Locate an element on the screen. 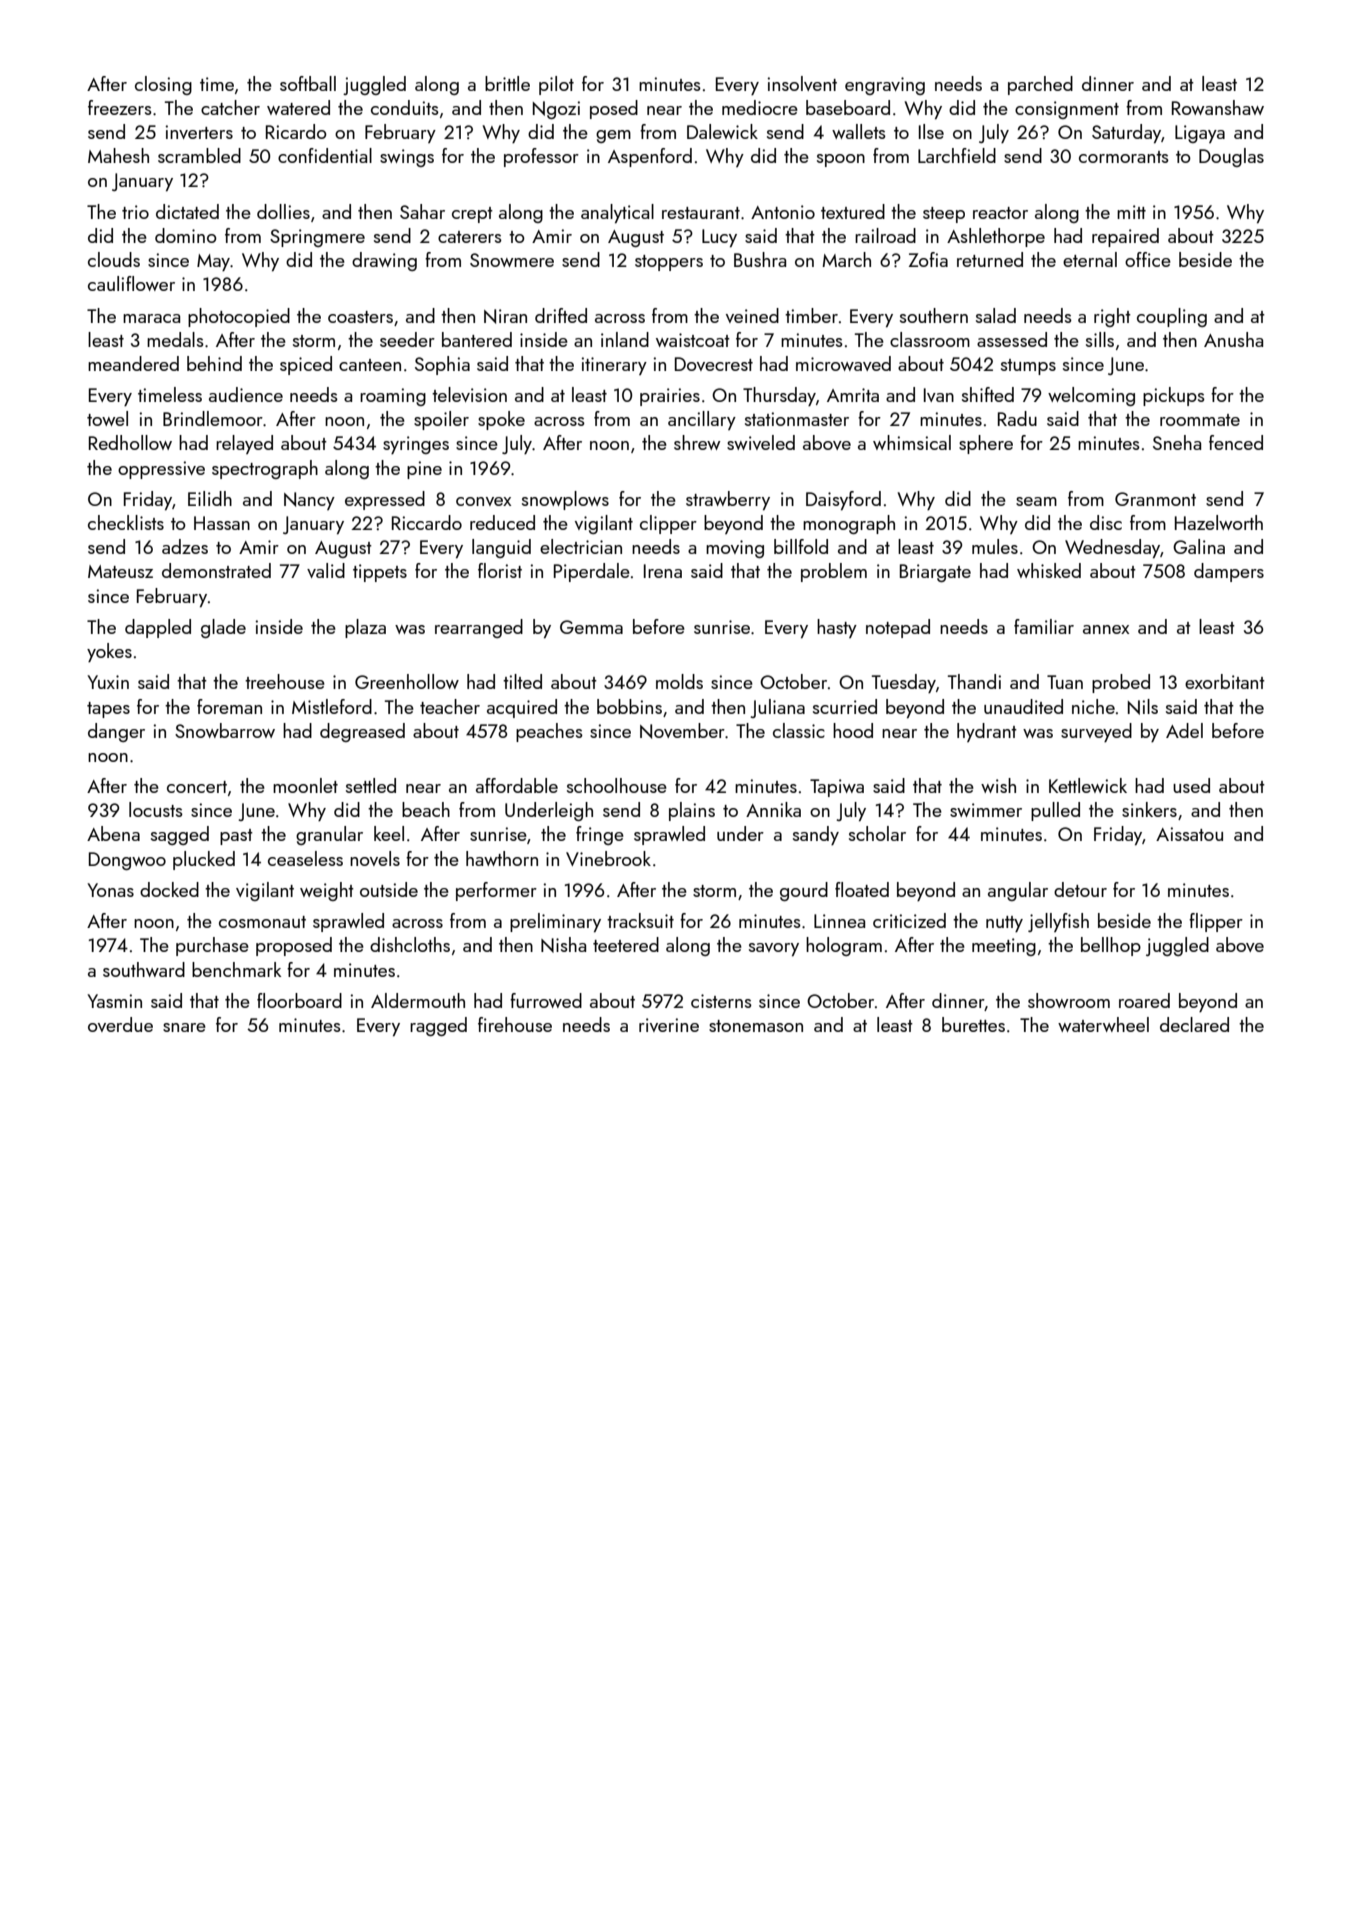 This screenshot has height=1912, width=1352. timber is located at coordinates (811, 315).
